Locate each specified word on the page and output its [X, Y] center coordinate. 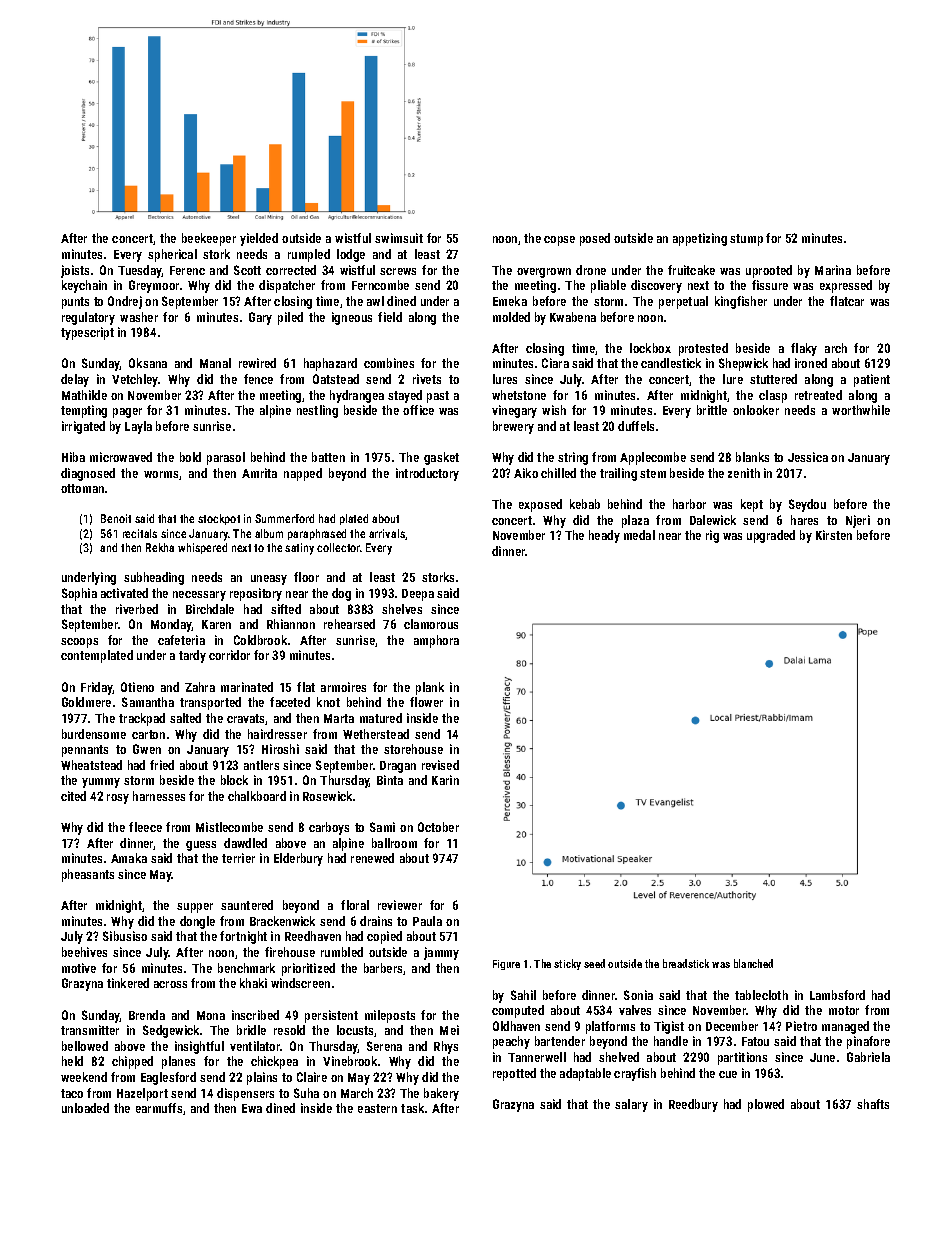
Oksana [148, 363]
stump [746, 240]
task [412, 1108]
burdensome [94, 734]
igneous [352, 318]
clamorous [431, 624]
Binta [390, 780]
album [269, 533]
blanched [753, 963]
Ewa [252, 1108]
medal [639, 535]
